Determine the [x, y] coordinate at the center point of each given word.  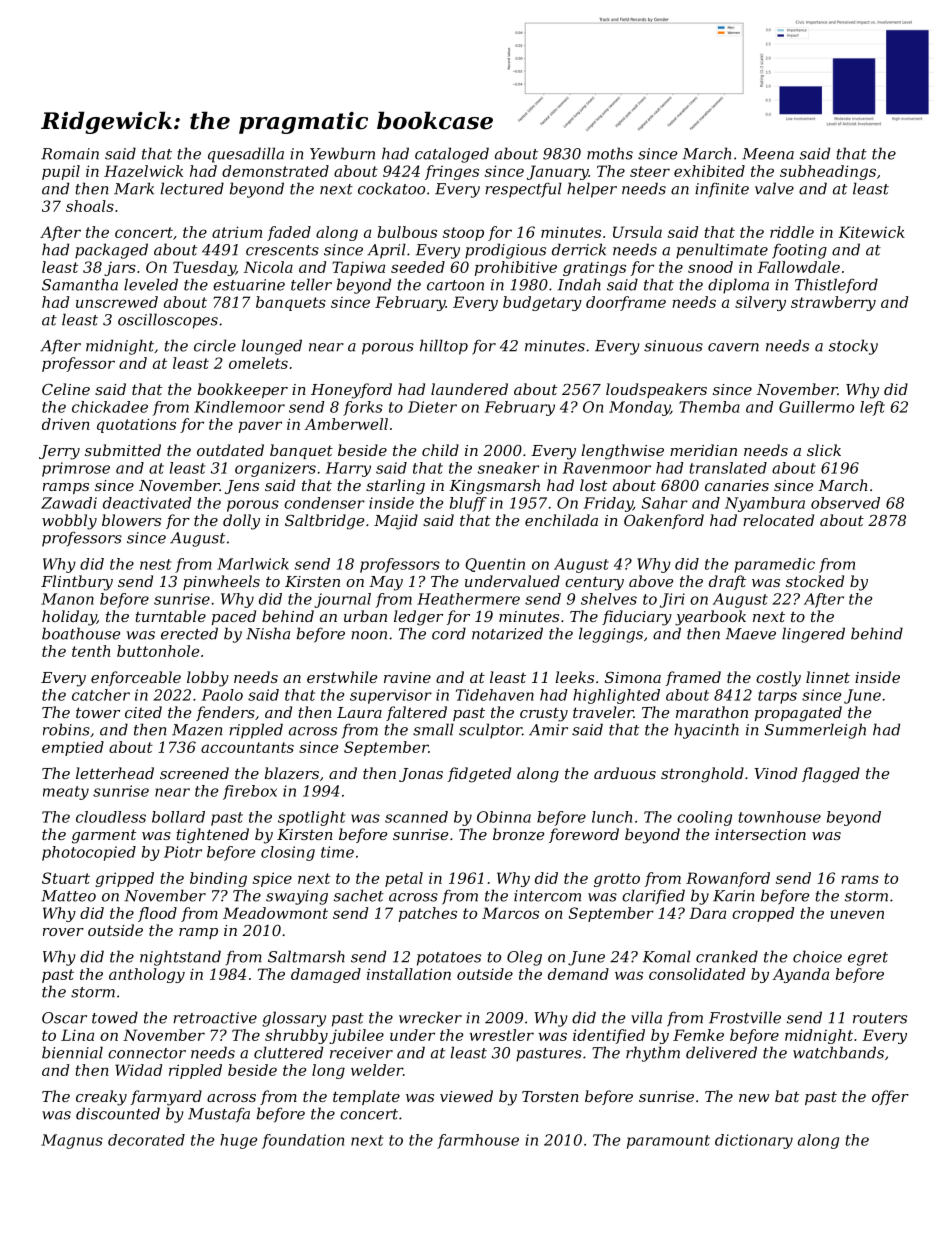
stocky [853, 347]
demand [578, 974]
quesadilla [246, 155]
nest [155, 564]
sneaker [508, 468]
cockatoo [391, 188]
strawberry [833, 303]
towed [115, 1017]
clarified [653, 896]
